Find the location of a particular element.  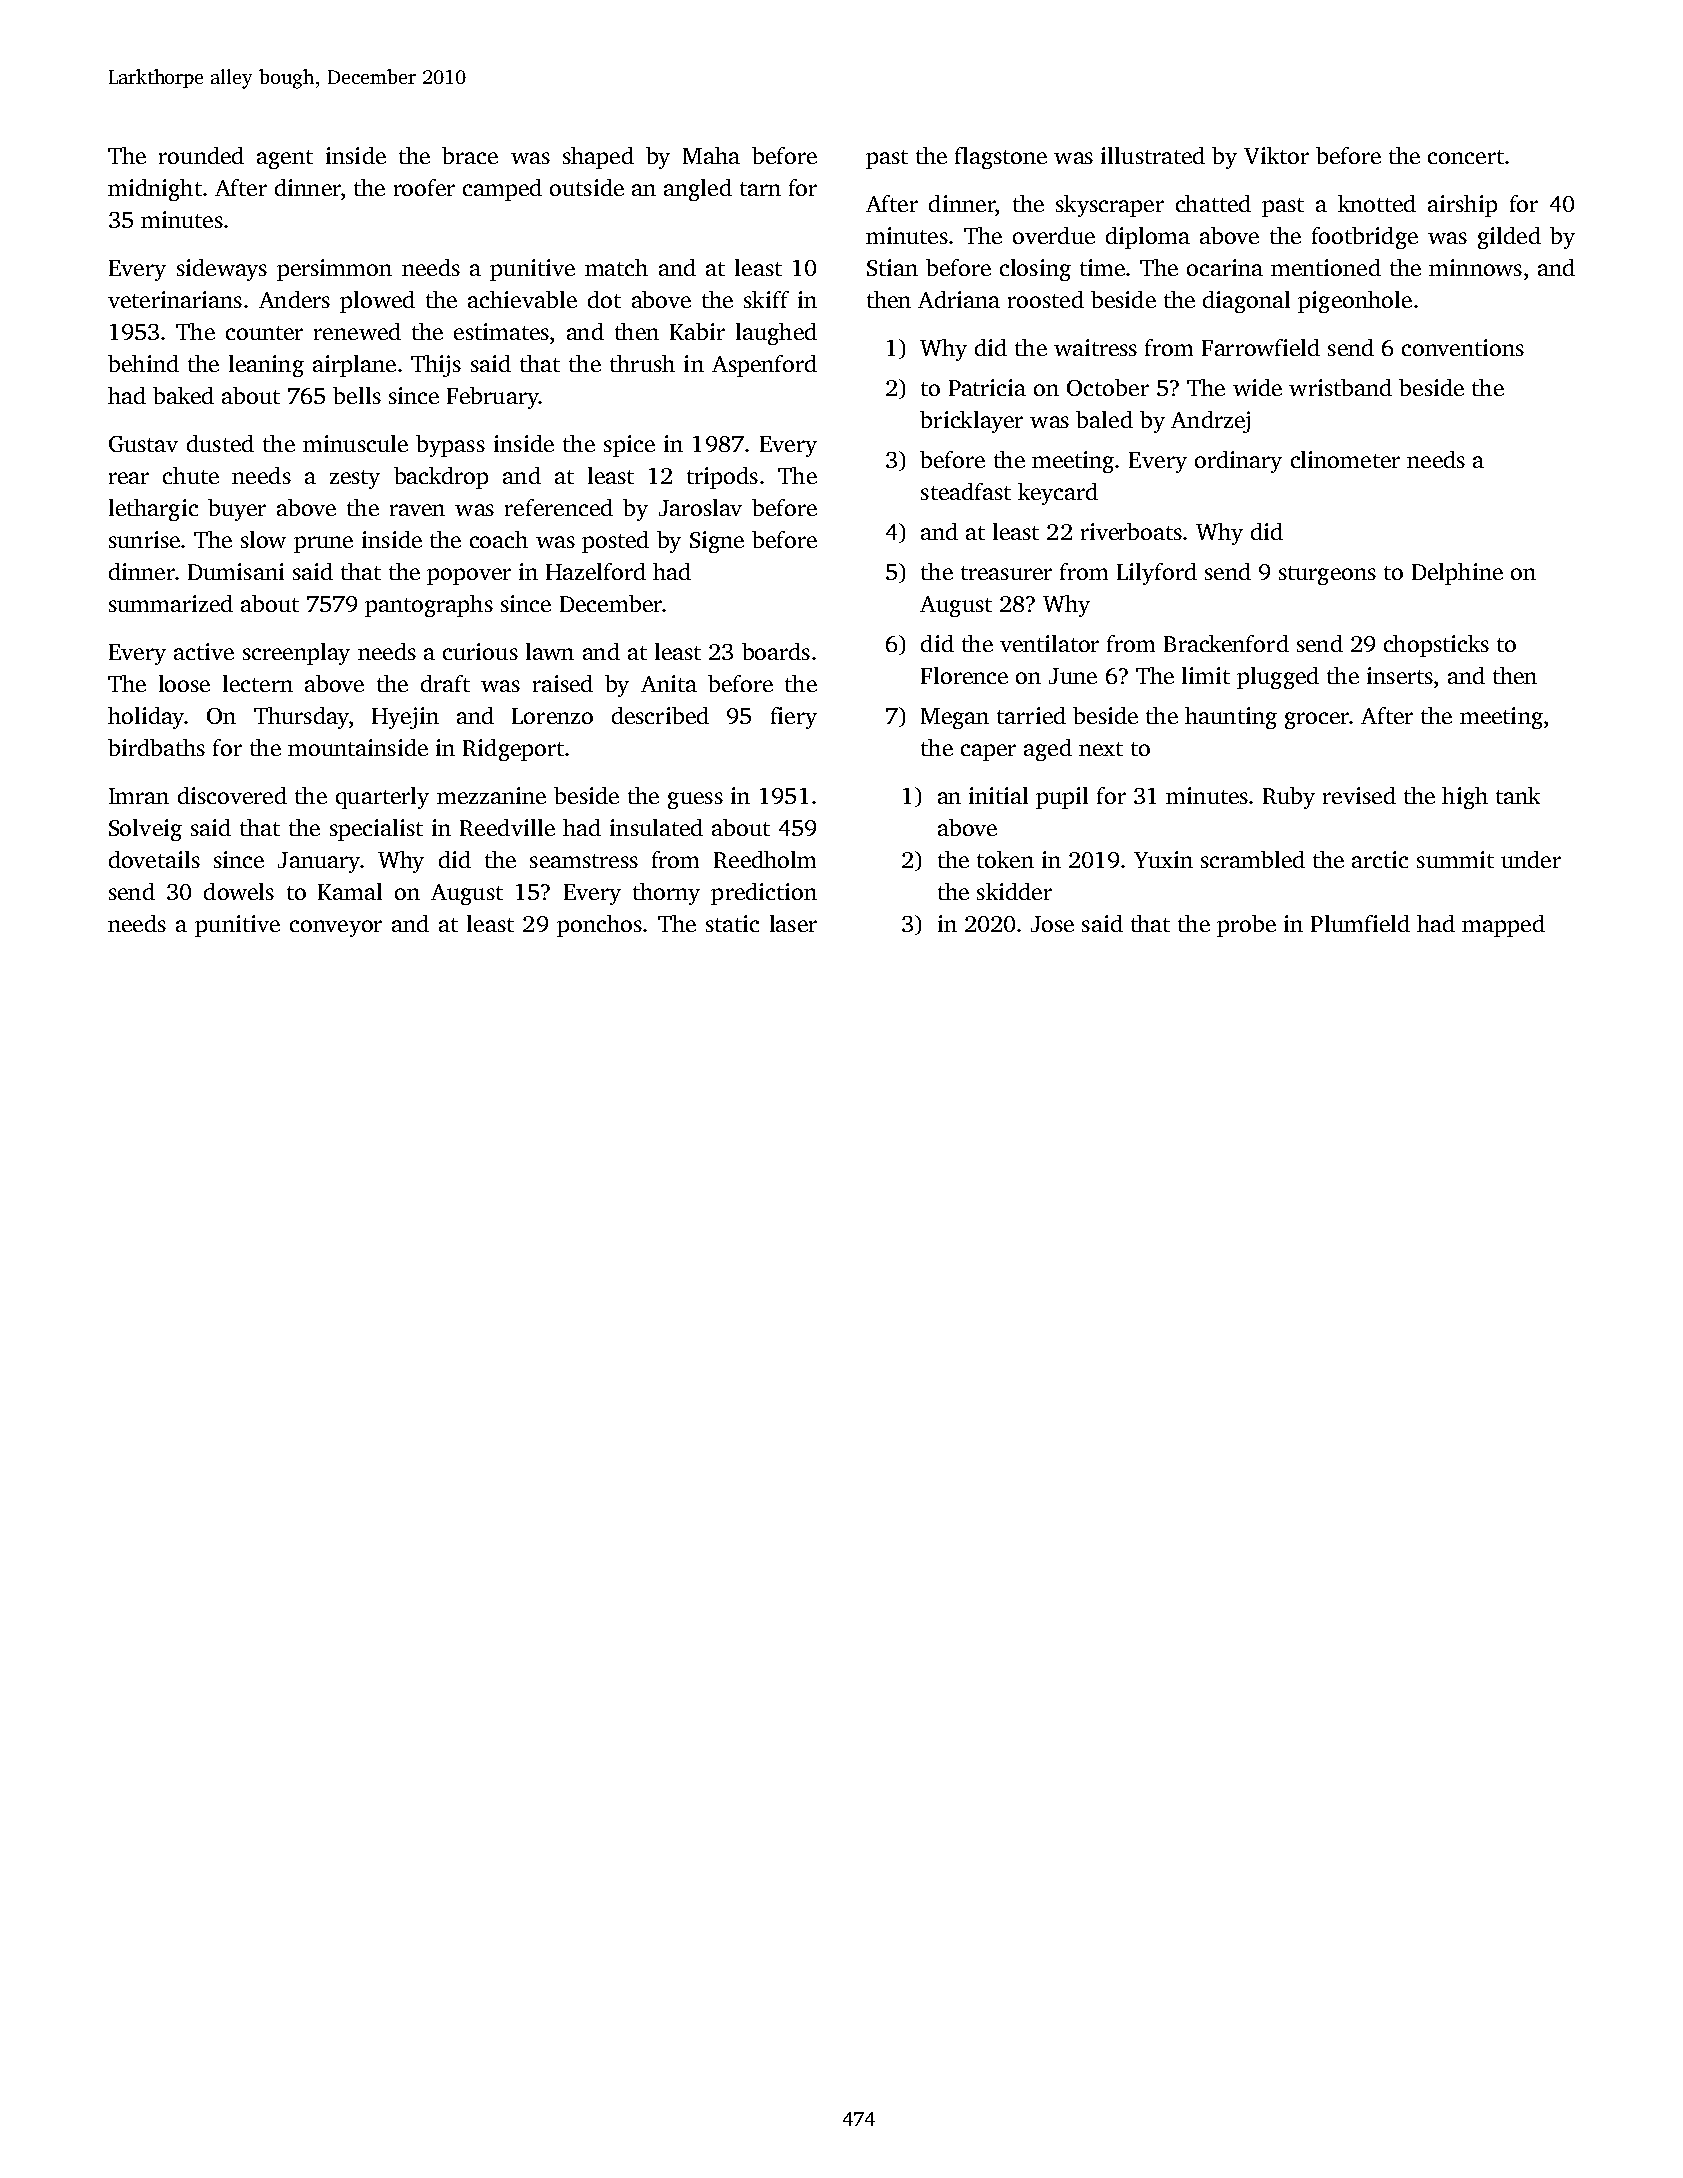

probe is located at coordinates (1246, 926).
